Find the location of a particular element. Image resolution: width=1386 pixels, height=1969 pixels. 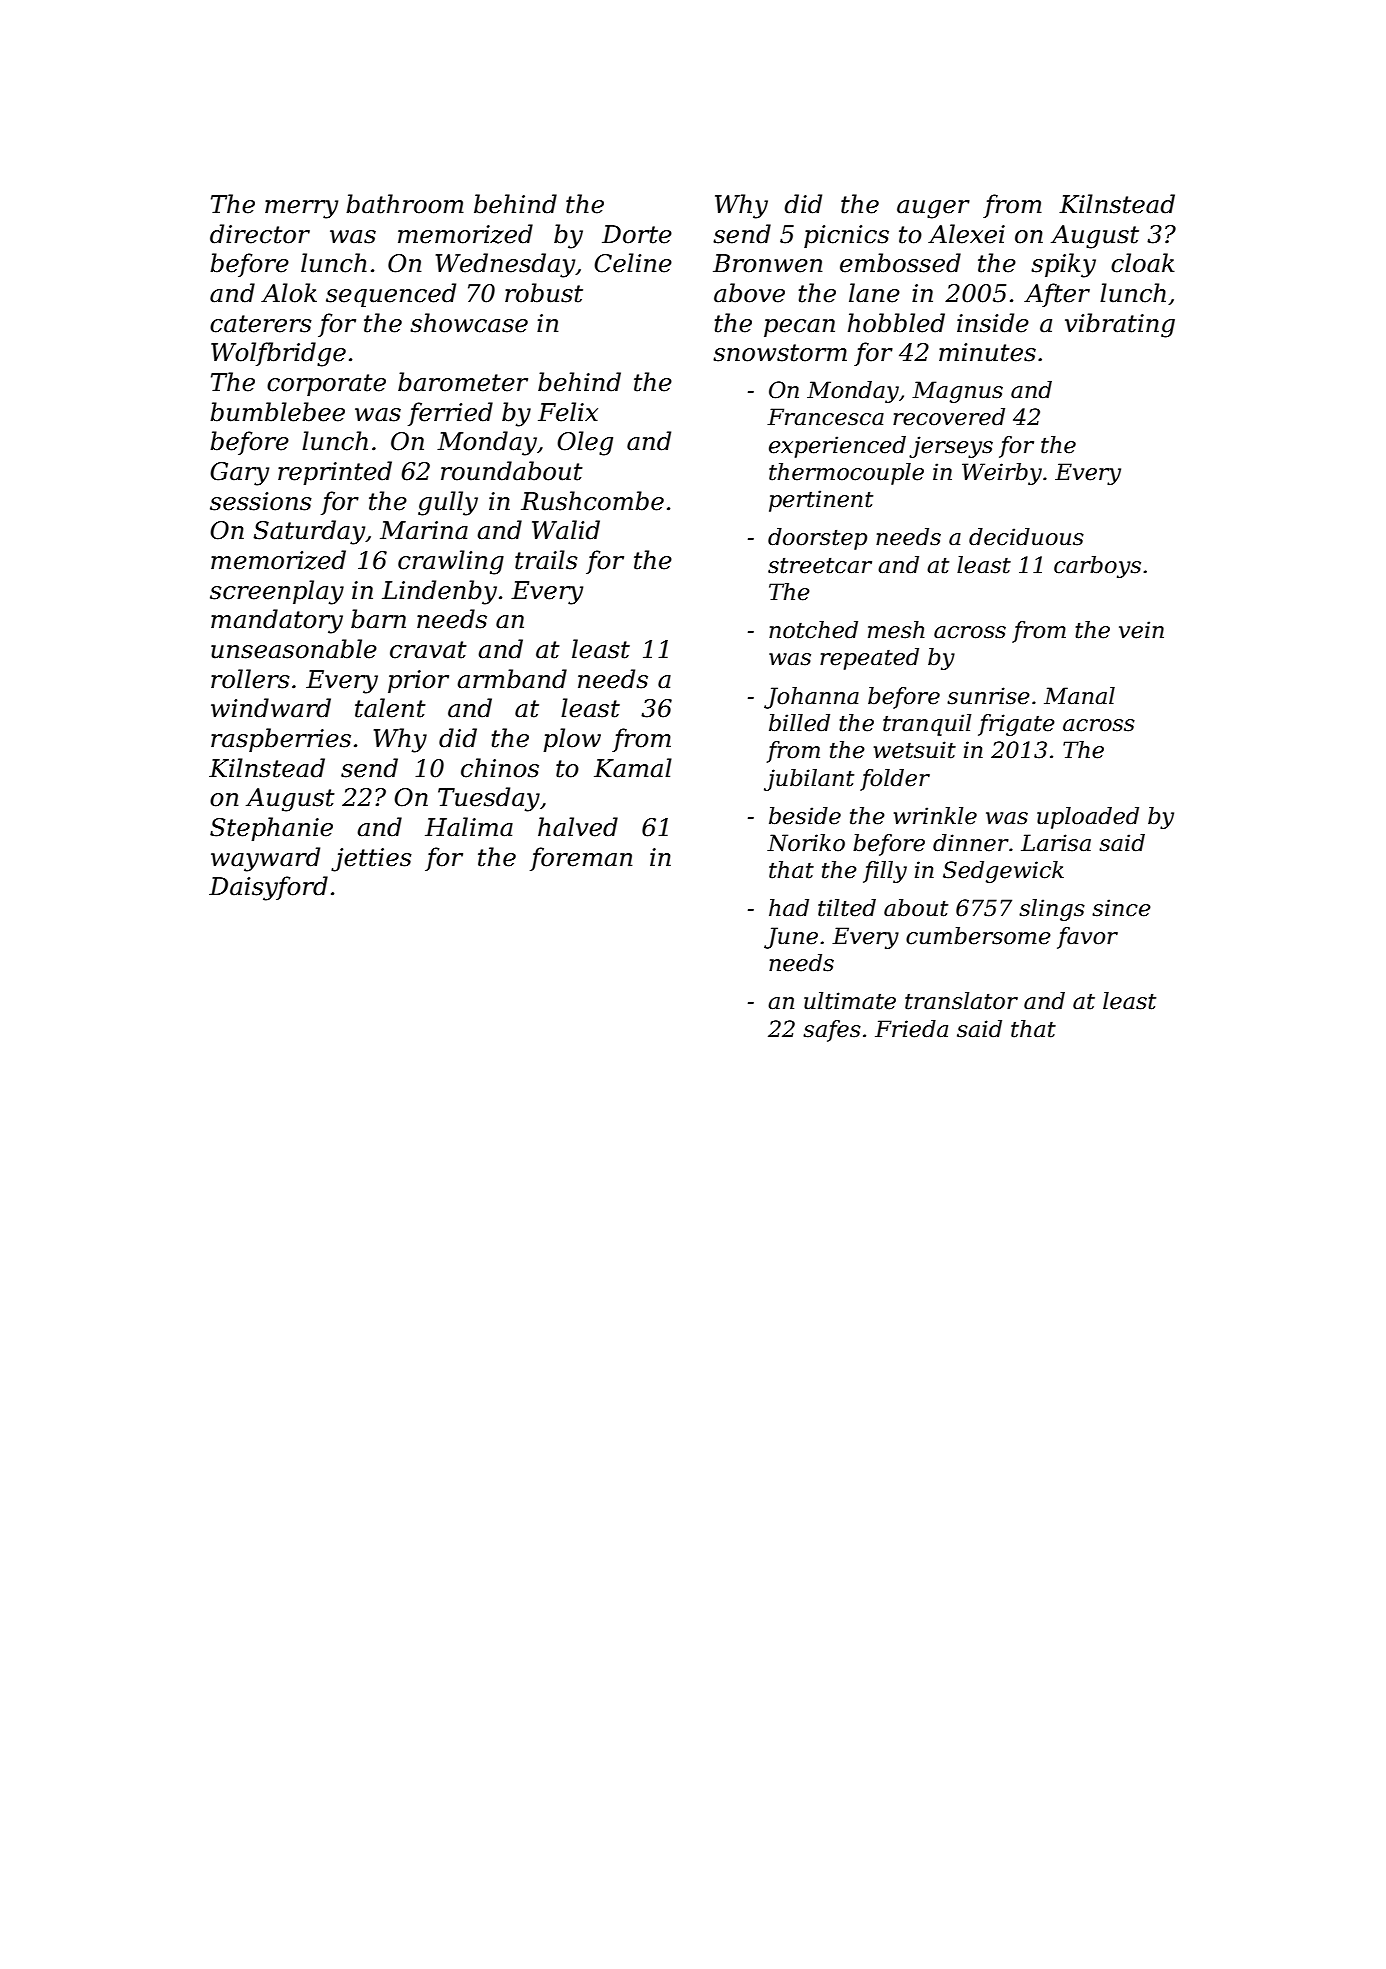

Alok is located at coordinates (289, 293).
